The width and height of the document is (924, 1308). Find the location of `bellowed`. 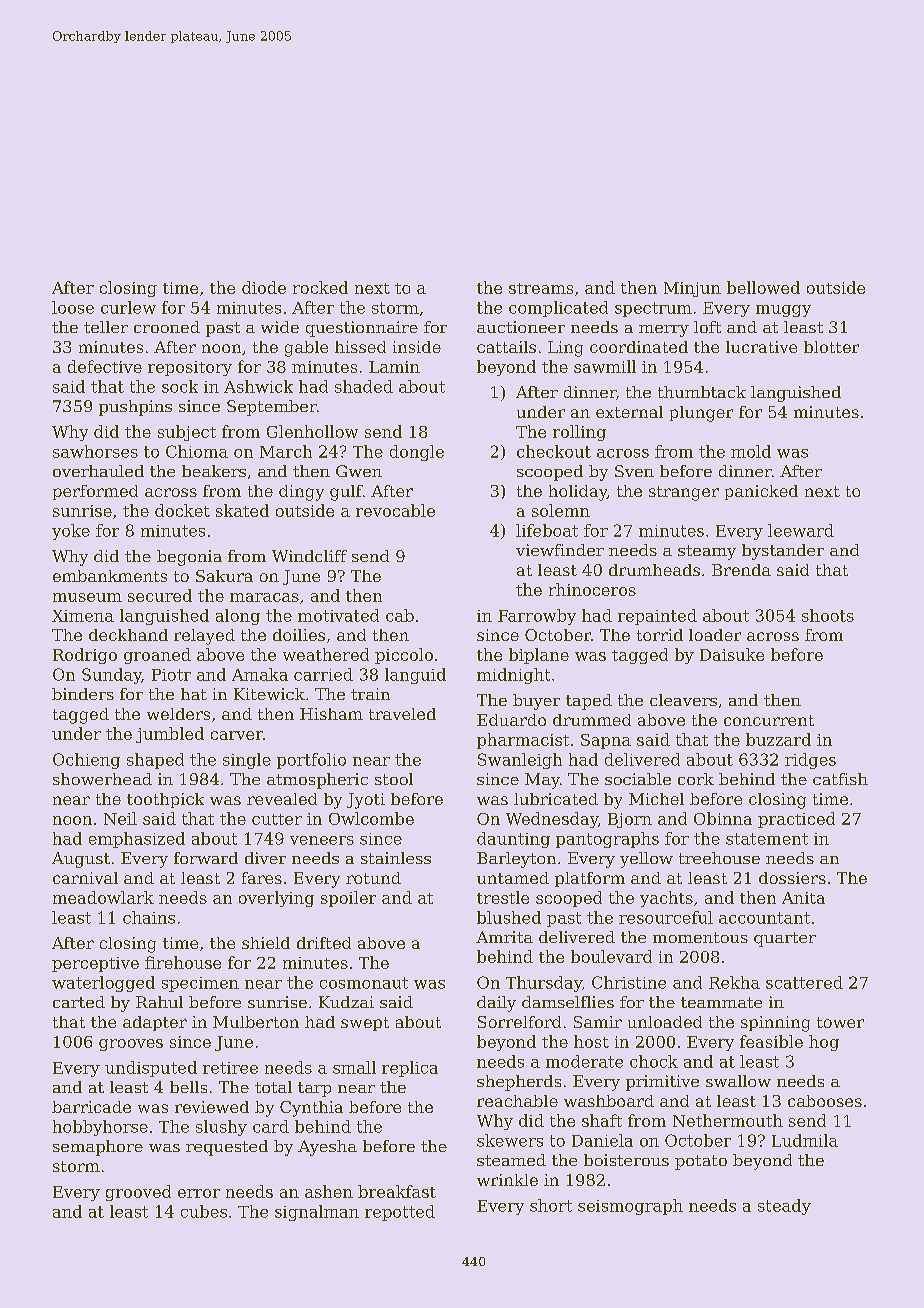

bellowed is located at coordinates (763, 287).
